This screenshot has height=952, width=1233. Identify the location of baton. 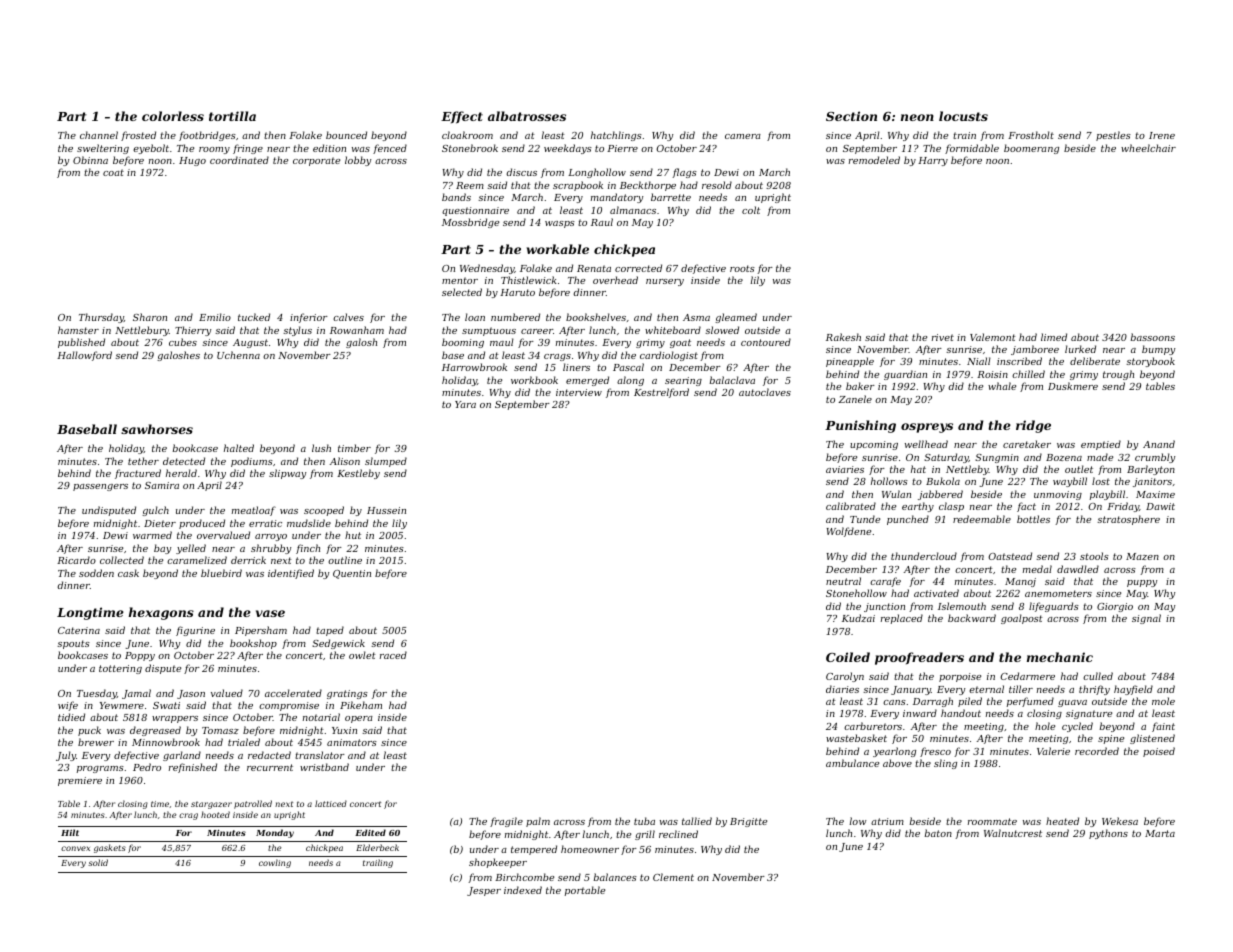
(938, 833).
